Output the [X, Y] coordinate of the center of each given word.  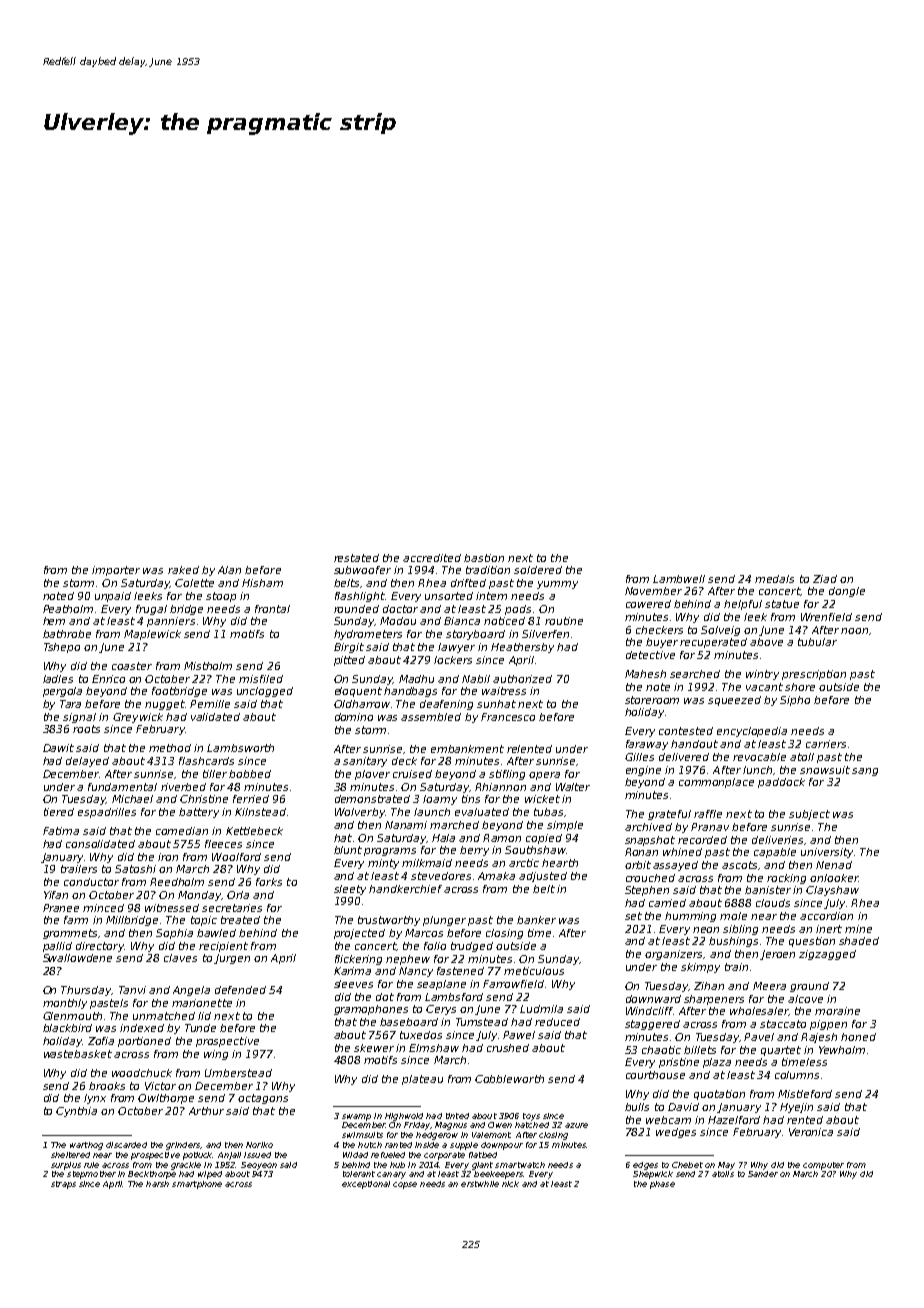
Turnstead [482, 1022]
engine [643, 771]
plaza [717, 1063]
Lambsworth [240, 748]
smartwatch [520, 1165]
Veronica [811, 1132]
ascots [739, 865]
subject [809, 815]
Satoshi [135, 869]
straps [63, 1185]
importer [116, 571]
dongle [847, 592]
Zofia [101, 1041]
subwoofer [362, 570]
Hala [443, 838]
